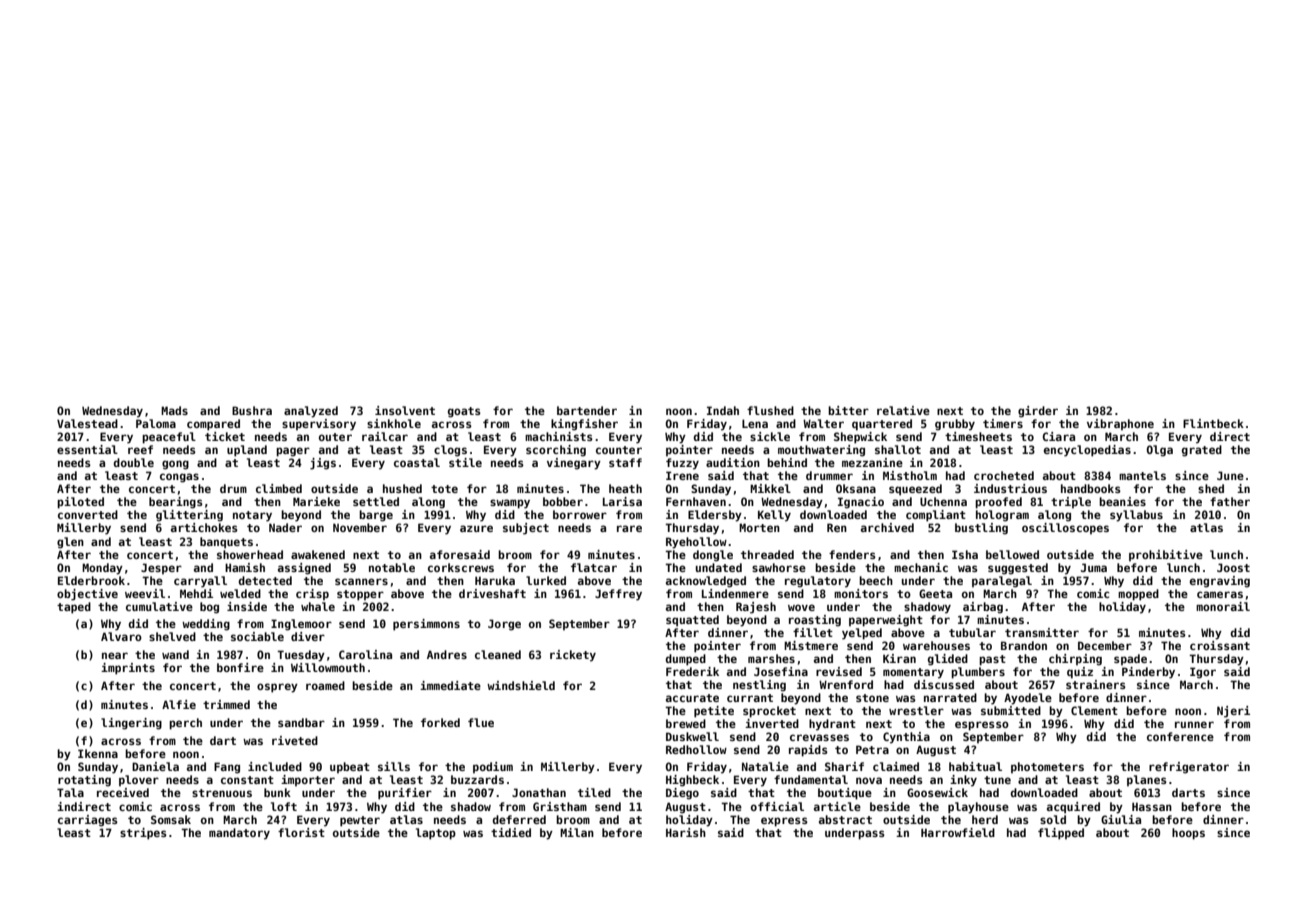  I want to click on herd, so click(985, 819).
